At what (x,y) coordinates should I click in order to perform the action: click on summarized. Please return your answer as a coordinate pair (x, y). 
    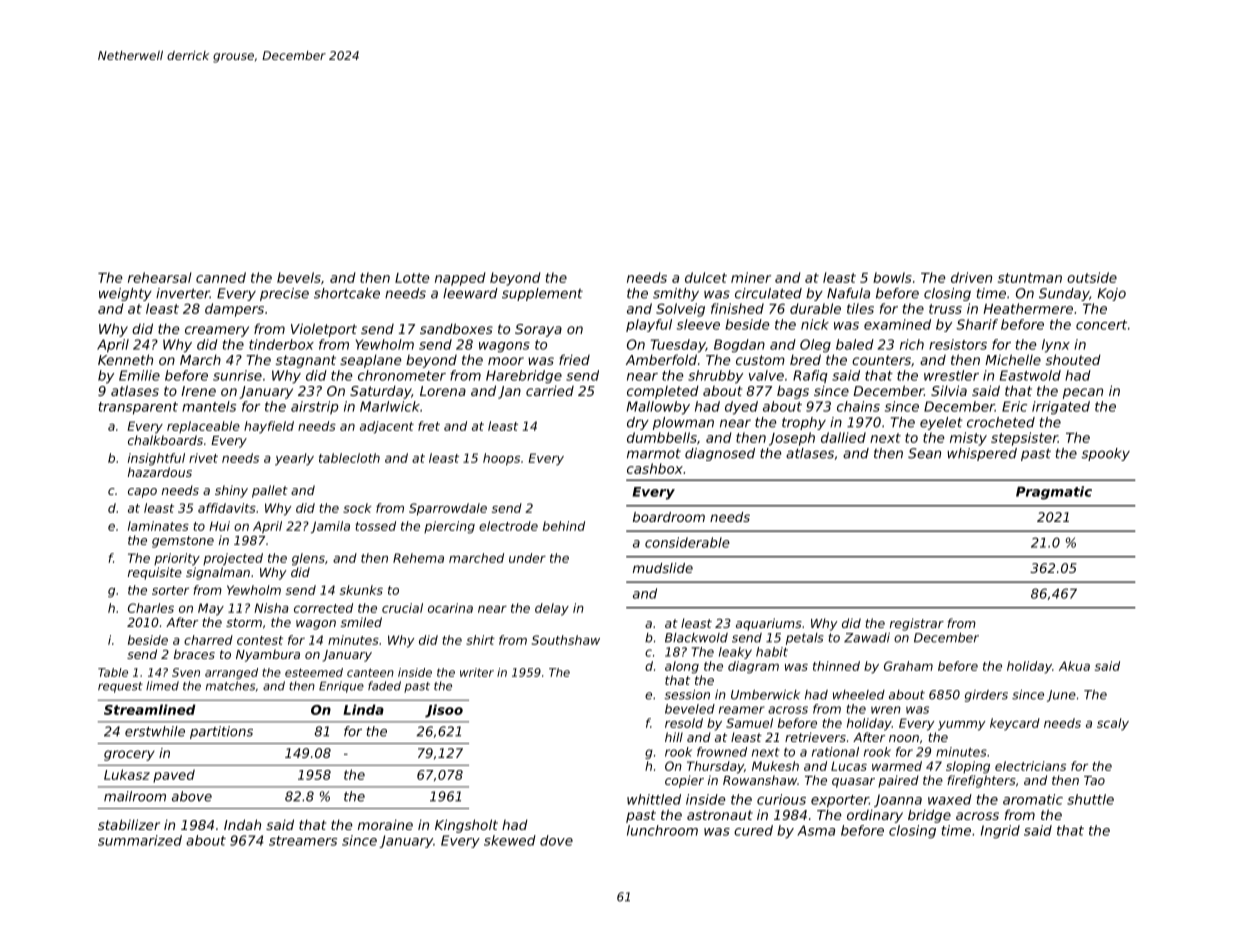
    Looking at the image, I should click on (140, 840).
